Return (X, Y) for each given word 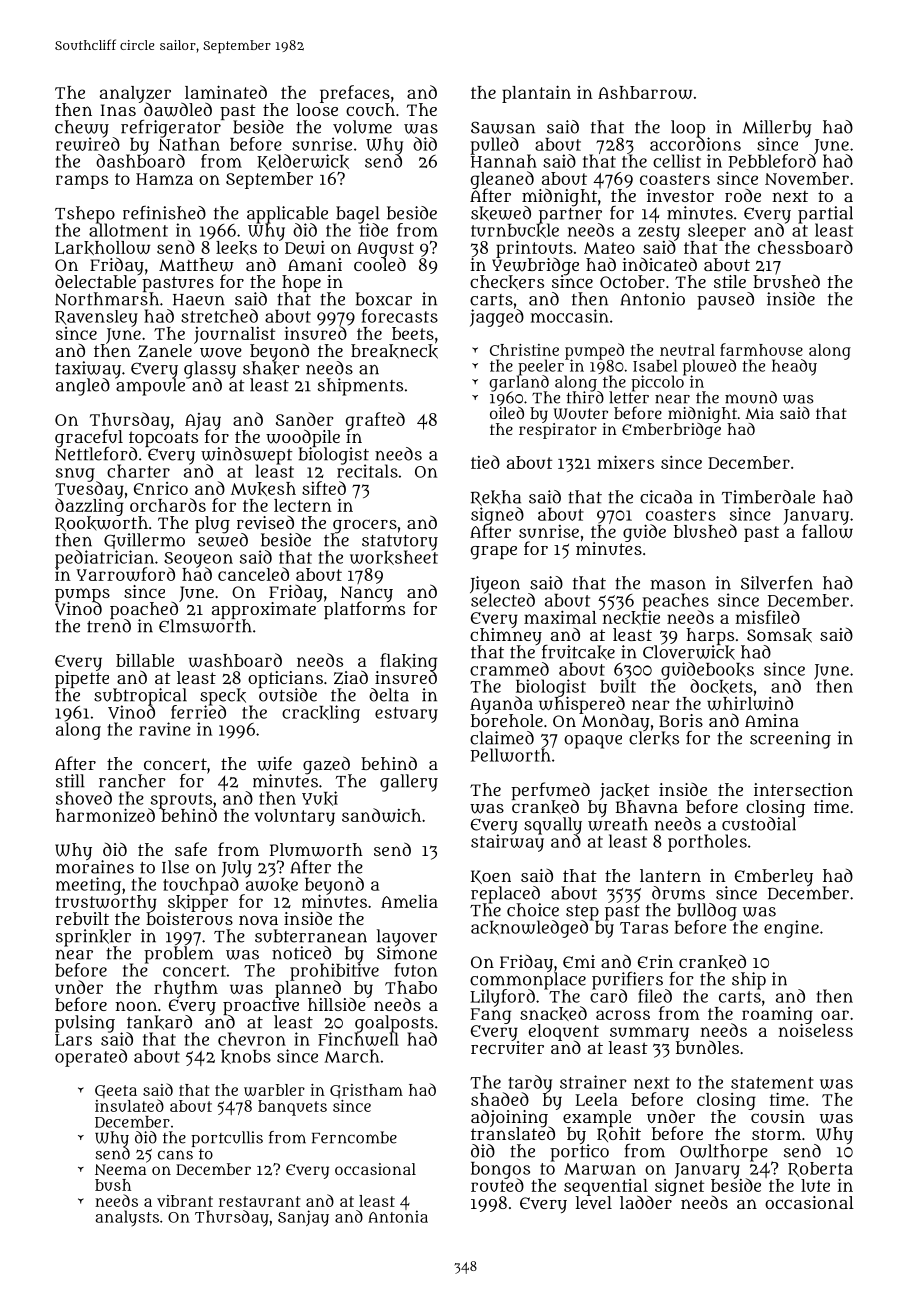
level (594, 1202)
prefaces (355, 94)
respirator (558, 431)
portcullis (227, 1139)
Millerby (777, 128)
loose (317, 109)
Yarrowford (125, 574)
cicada (666, 497)
